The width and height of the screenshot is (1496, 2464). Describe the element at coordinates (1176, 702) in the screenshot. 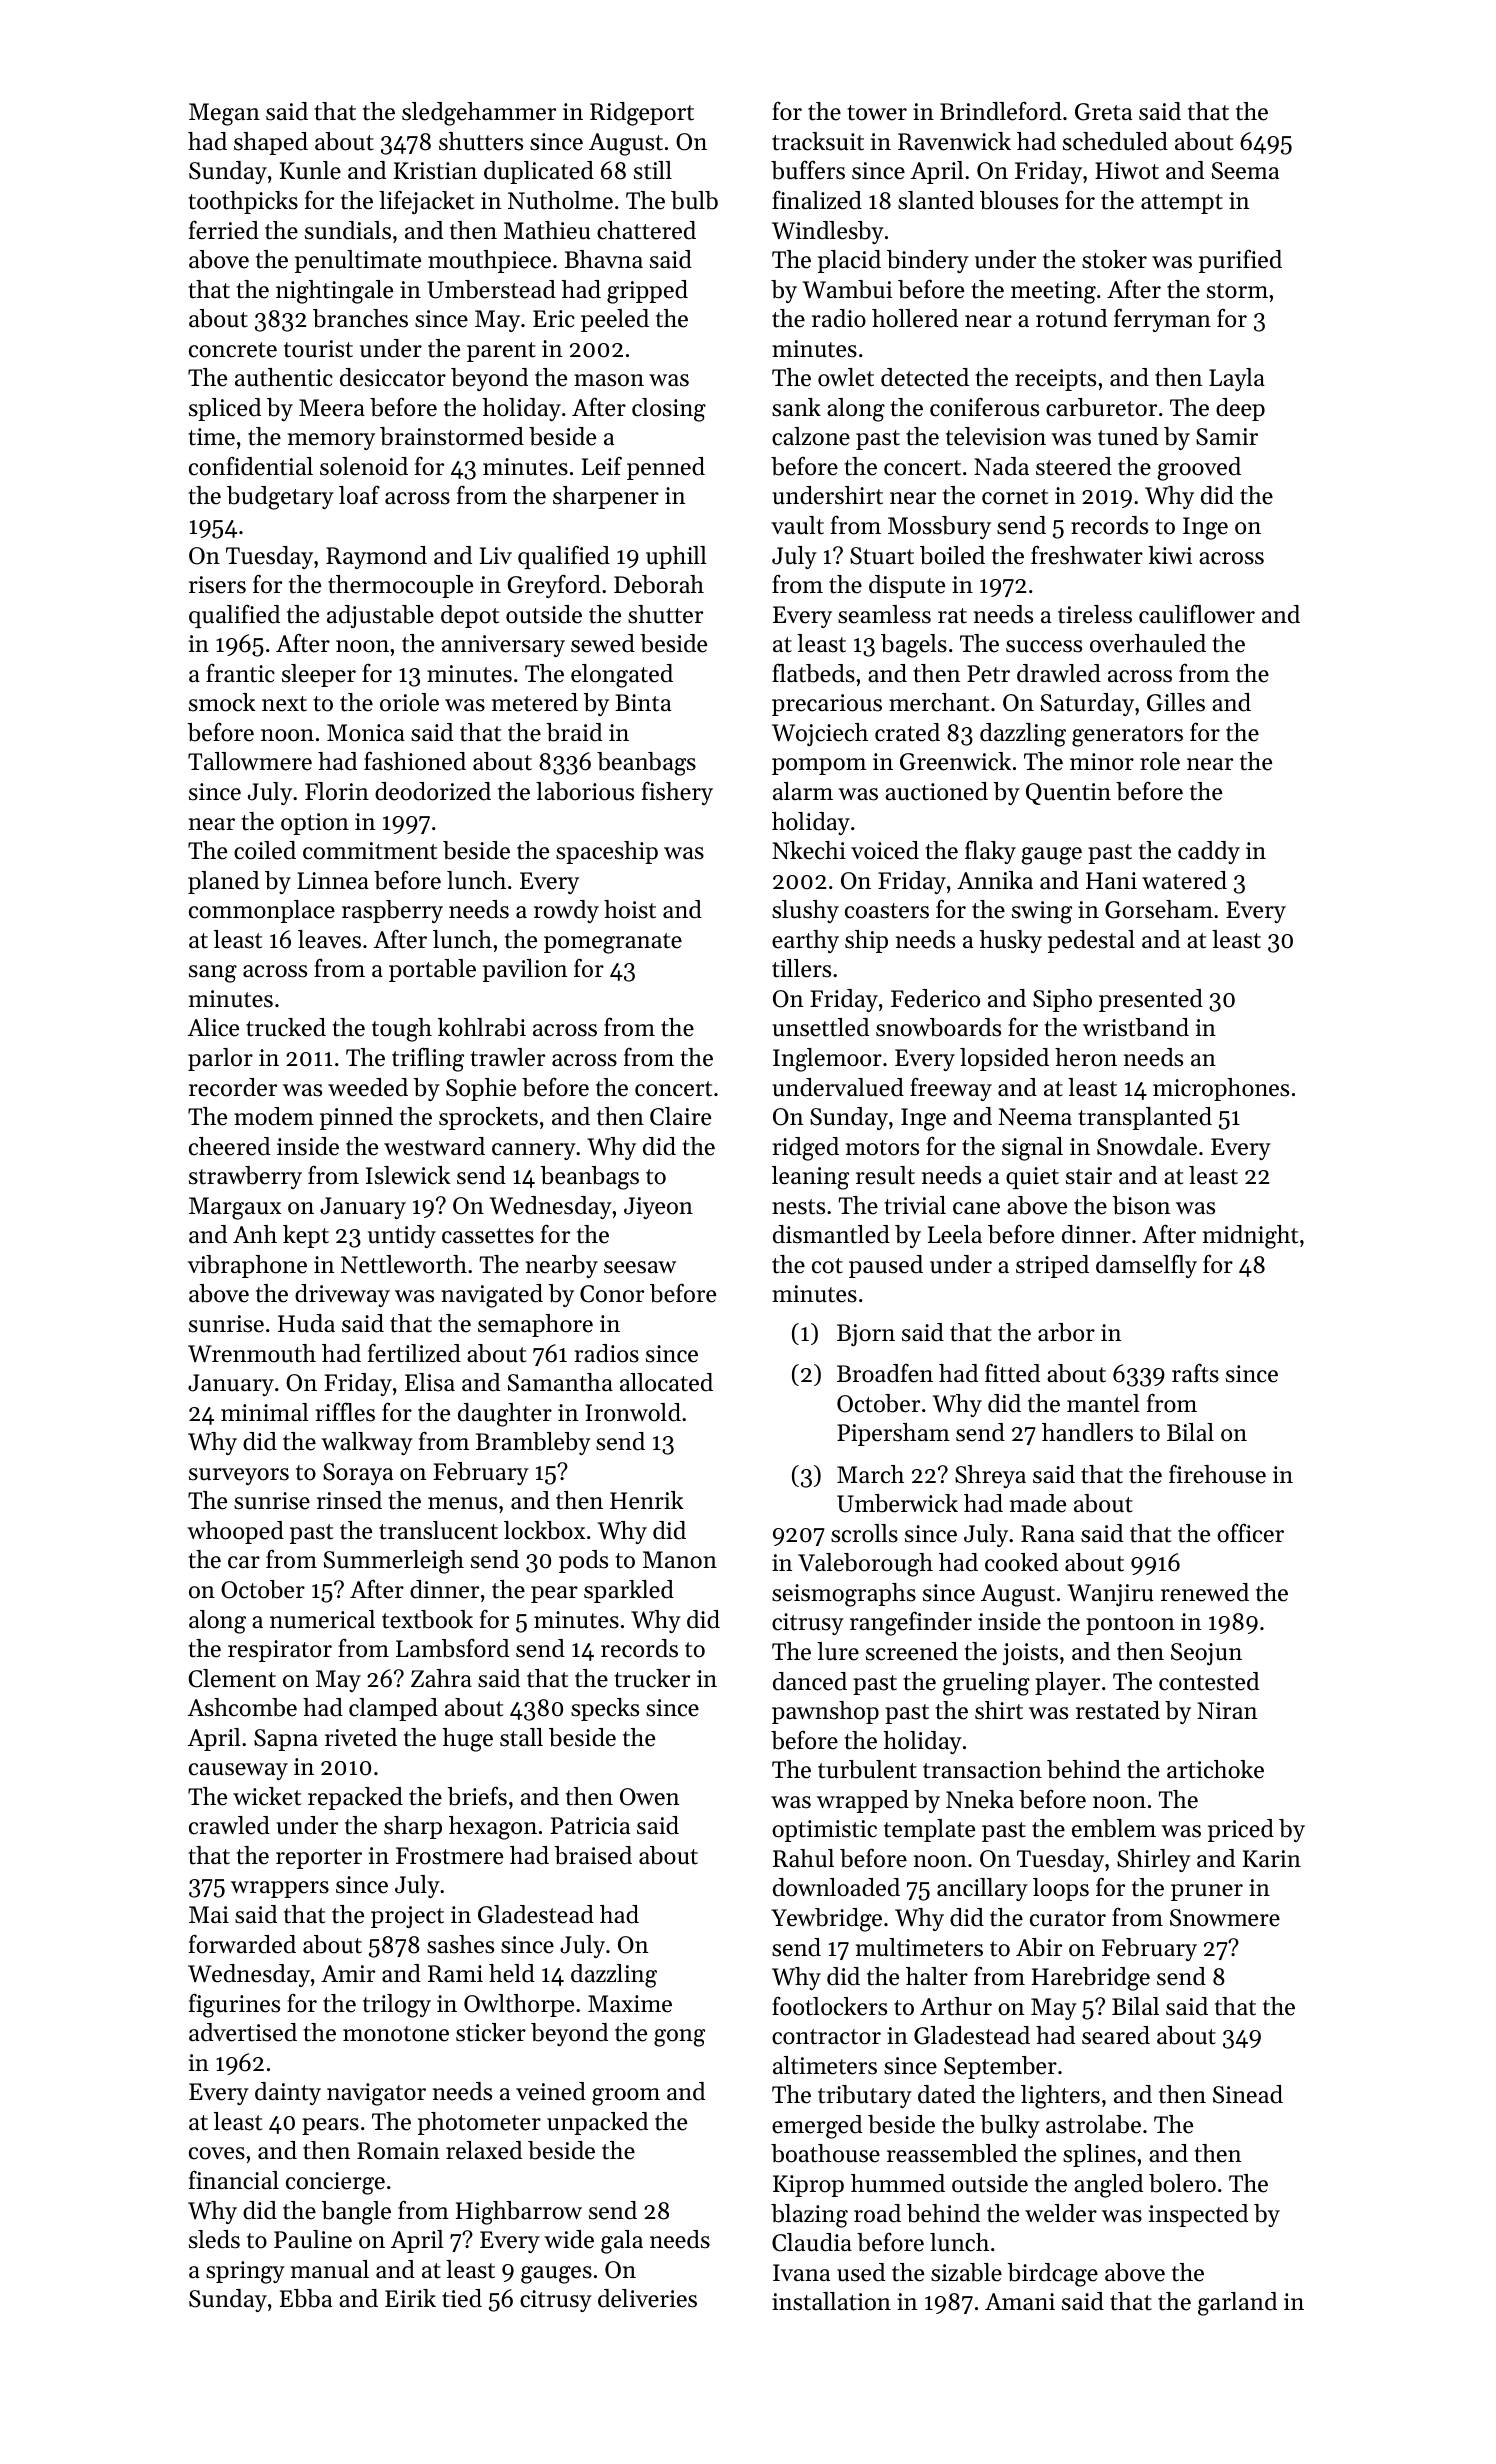

I see `Gilles` at that location.
